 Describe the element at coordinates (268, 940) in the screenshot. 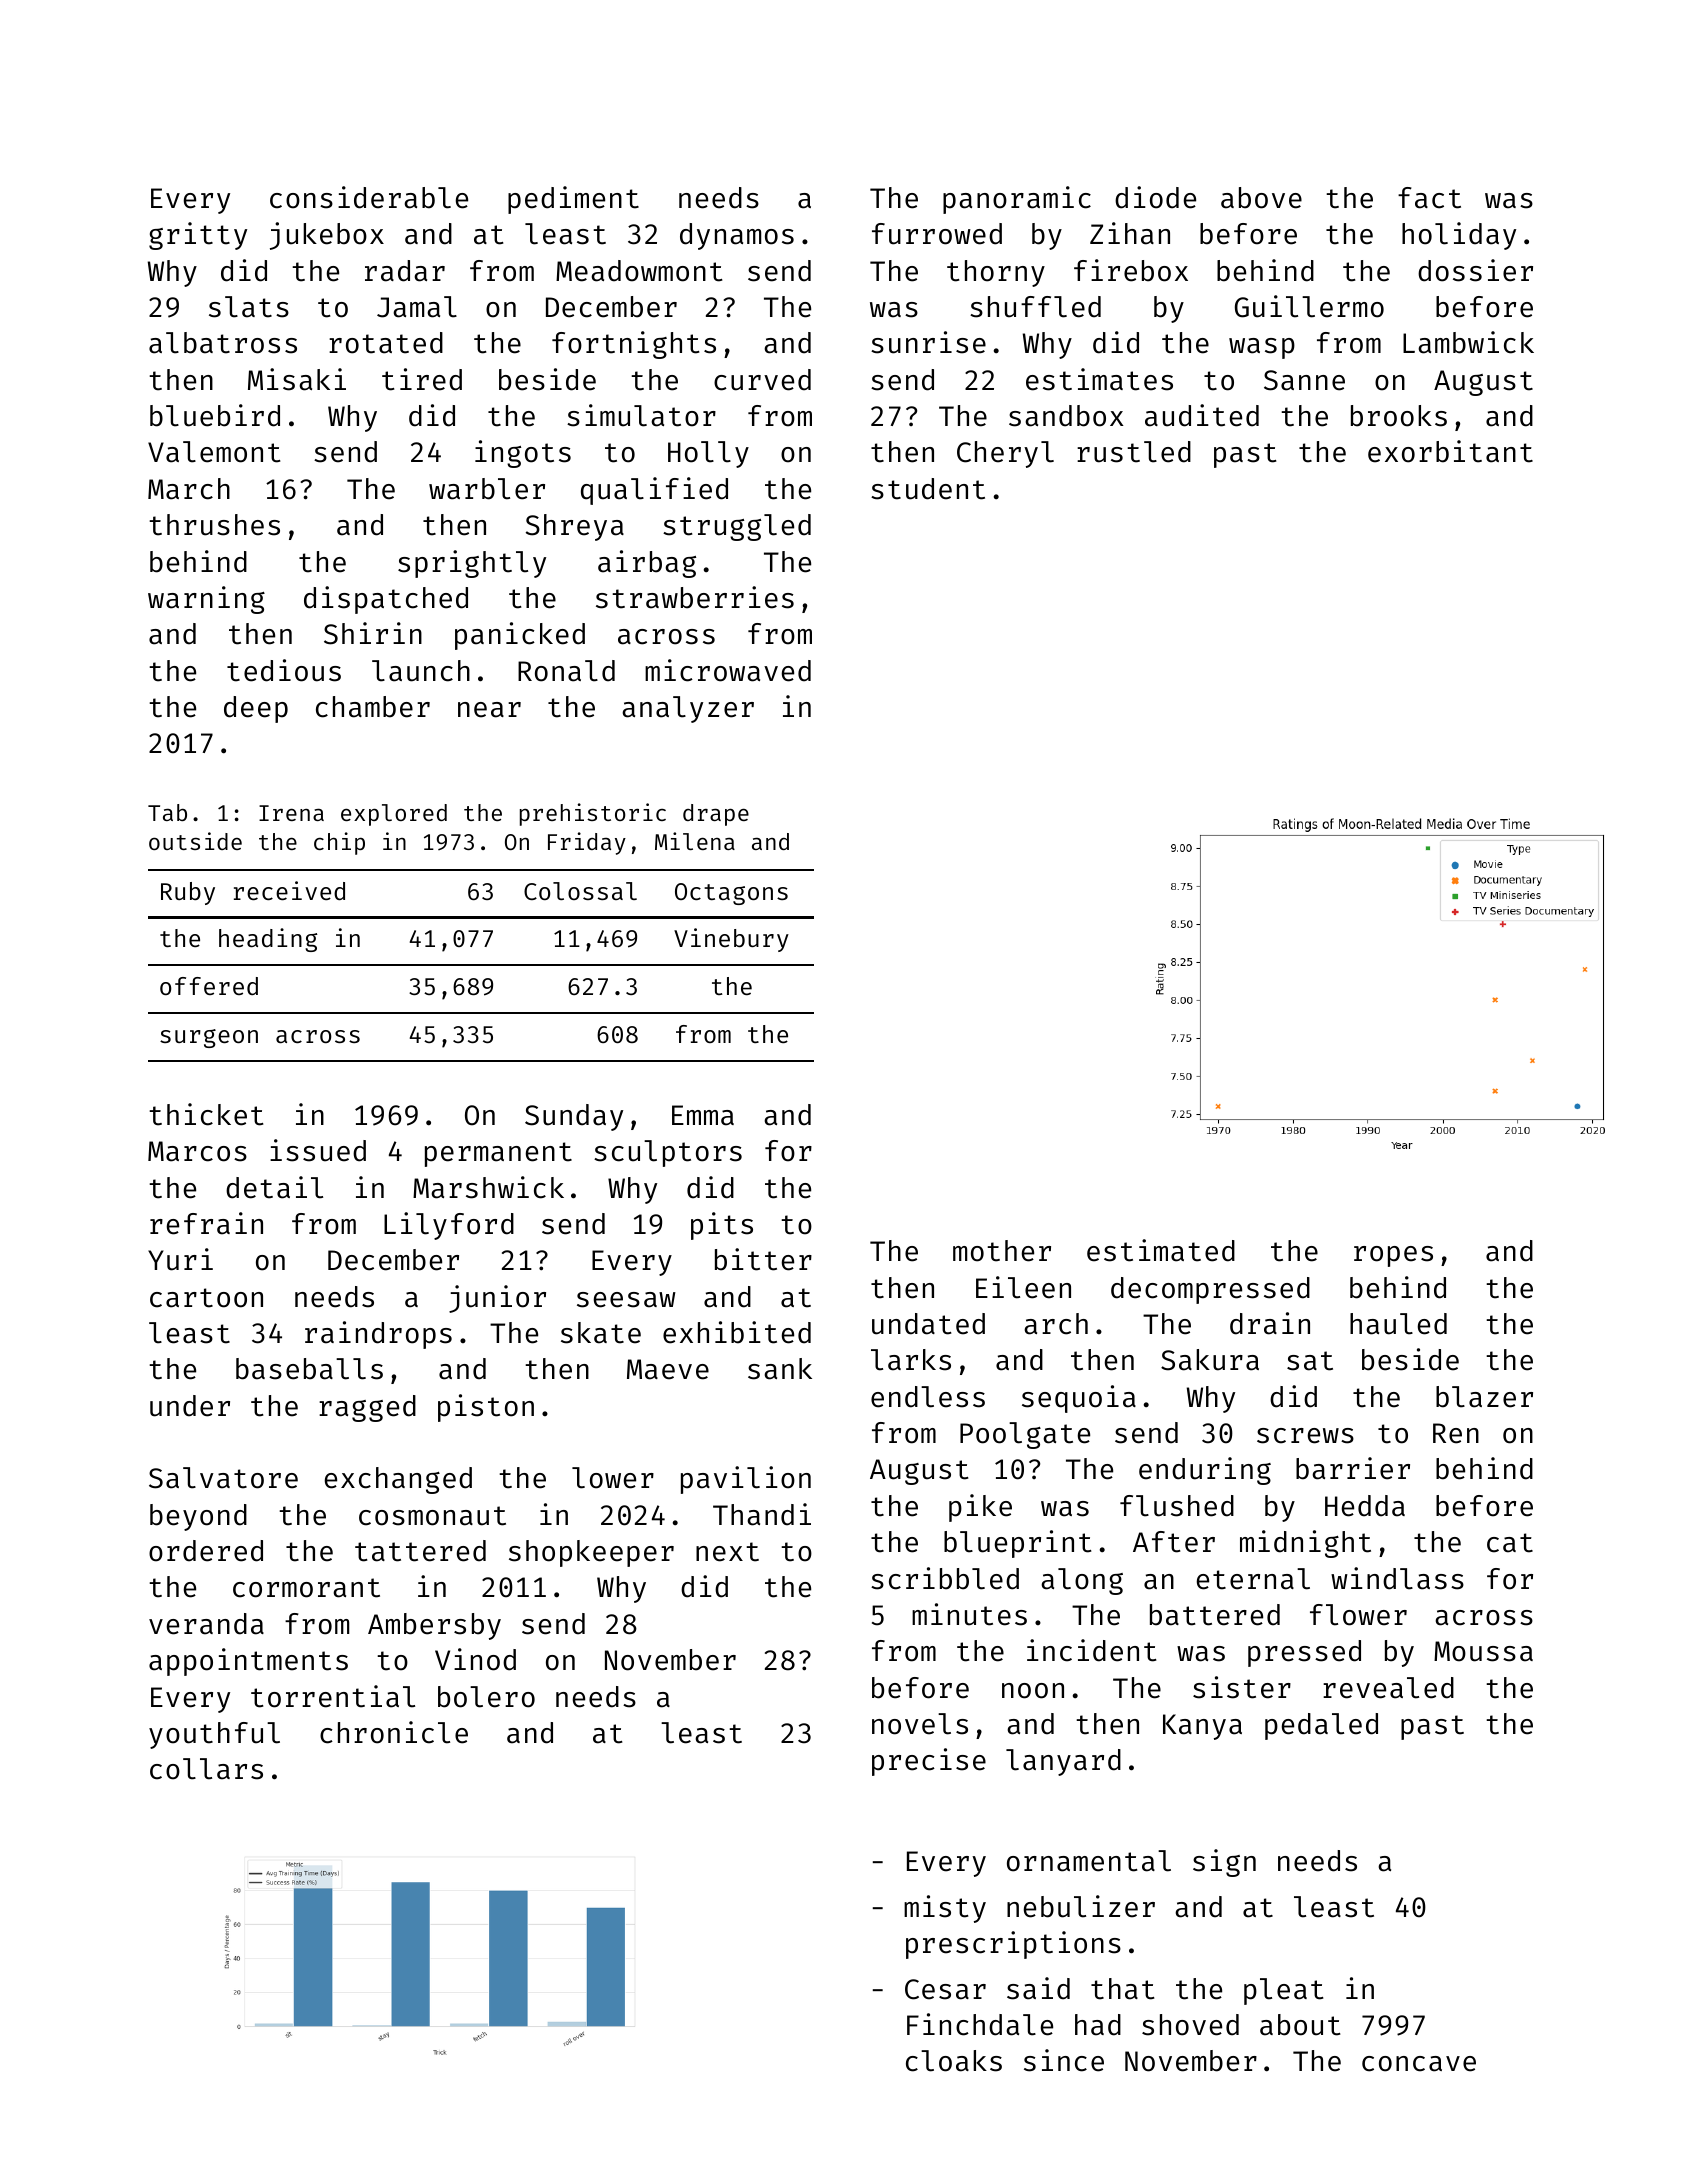

I see `heading` at that location.
